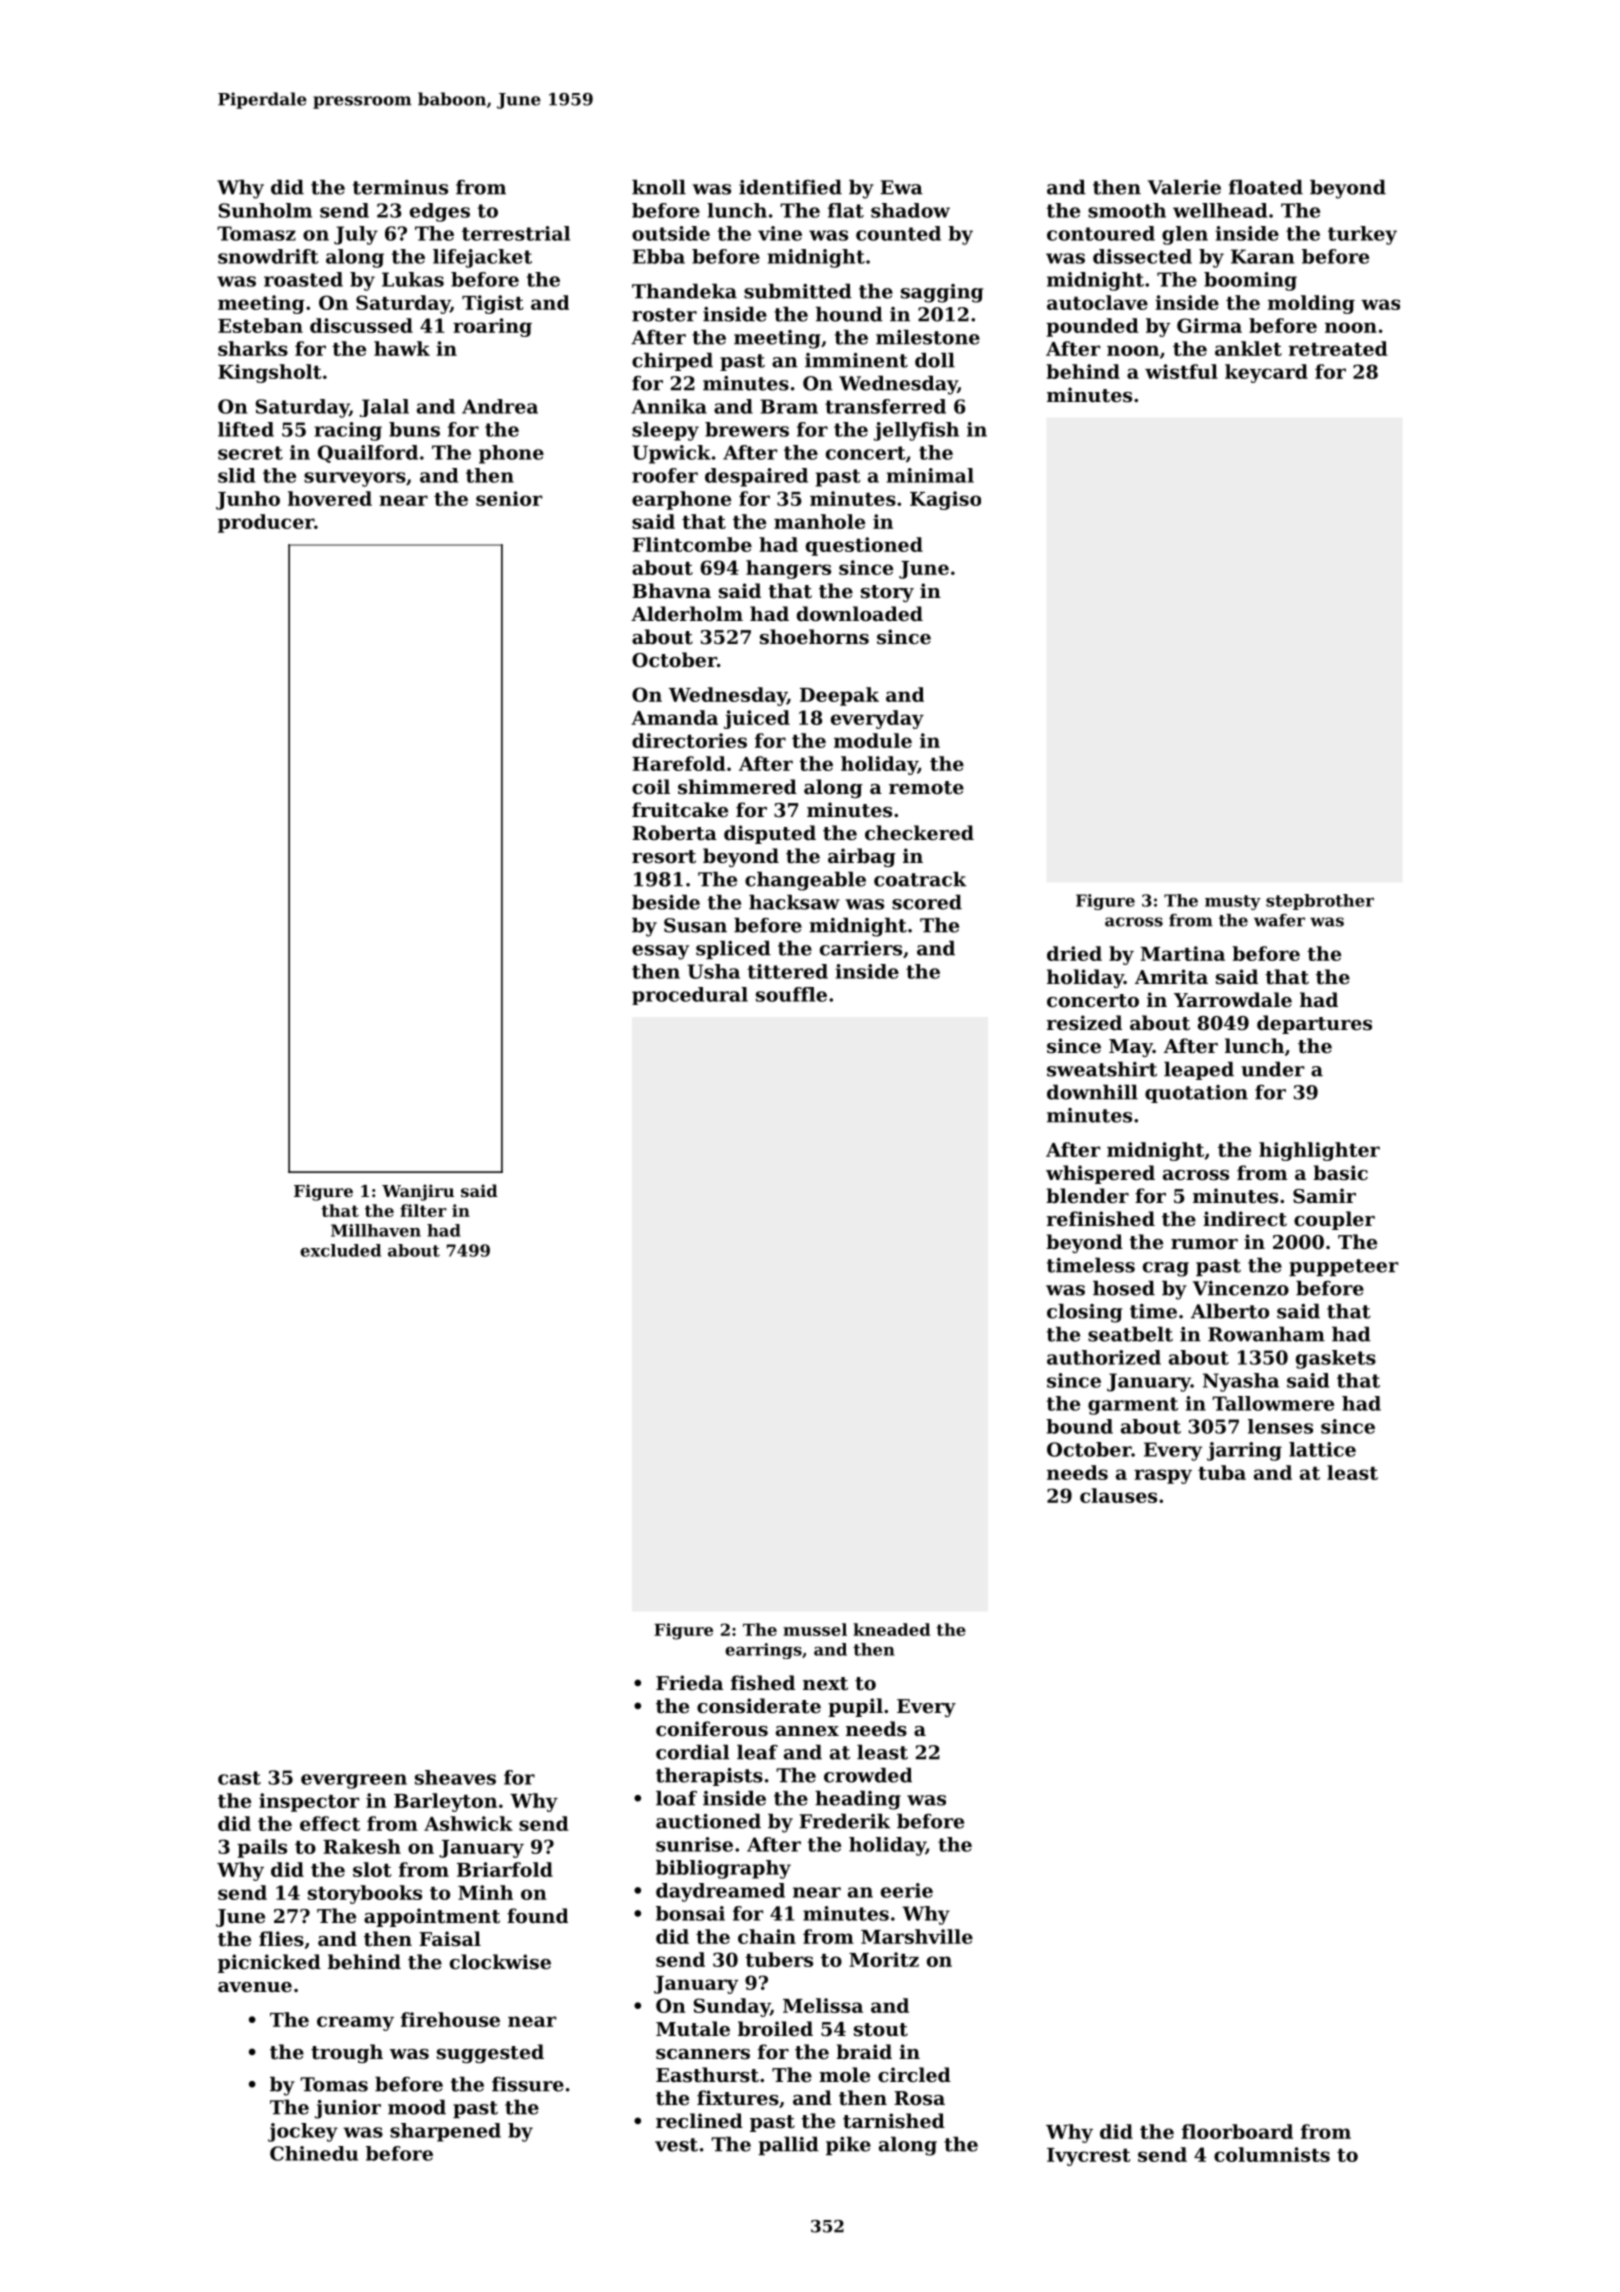 Image resolution: width=1620 pixels, height=2292 pixels. What do you see at coordinates (248, 500) in the screenshot?
I see `Junho` at bounding box center [248, 500].
